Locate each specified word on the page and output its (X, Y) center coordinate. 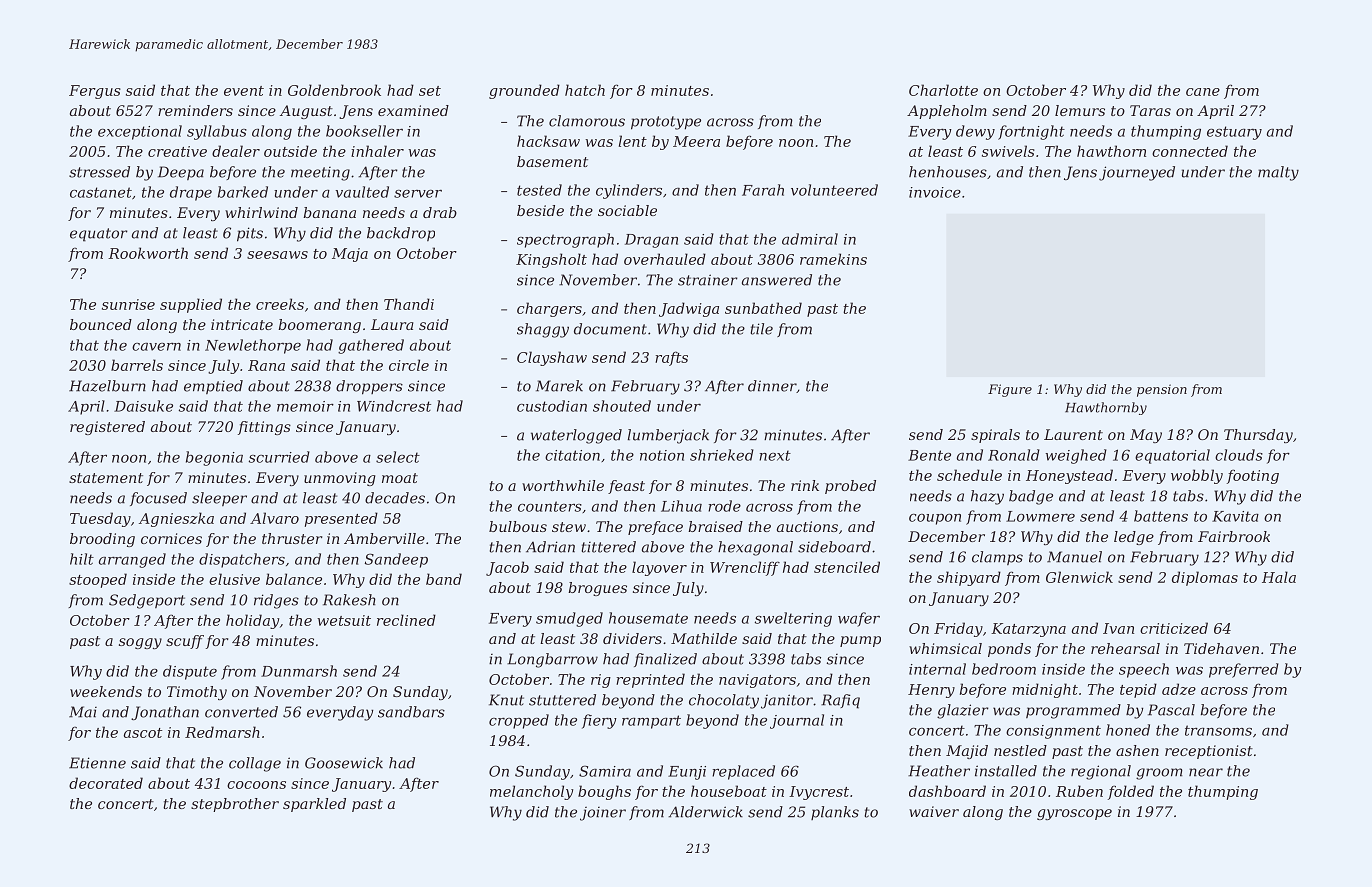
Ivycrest (819, 793)
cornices (171, 538)
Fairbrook (1234, 536)
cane (1203, 92)
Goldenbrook (334, 90)
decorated (106, 783)
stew (569, 527)
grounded (524, 91)
